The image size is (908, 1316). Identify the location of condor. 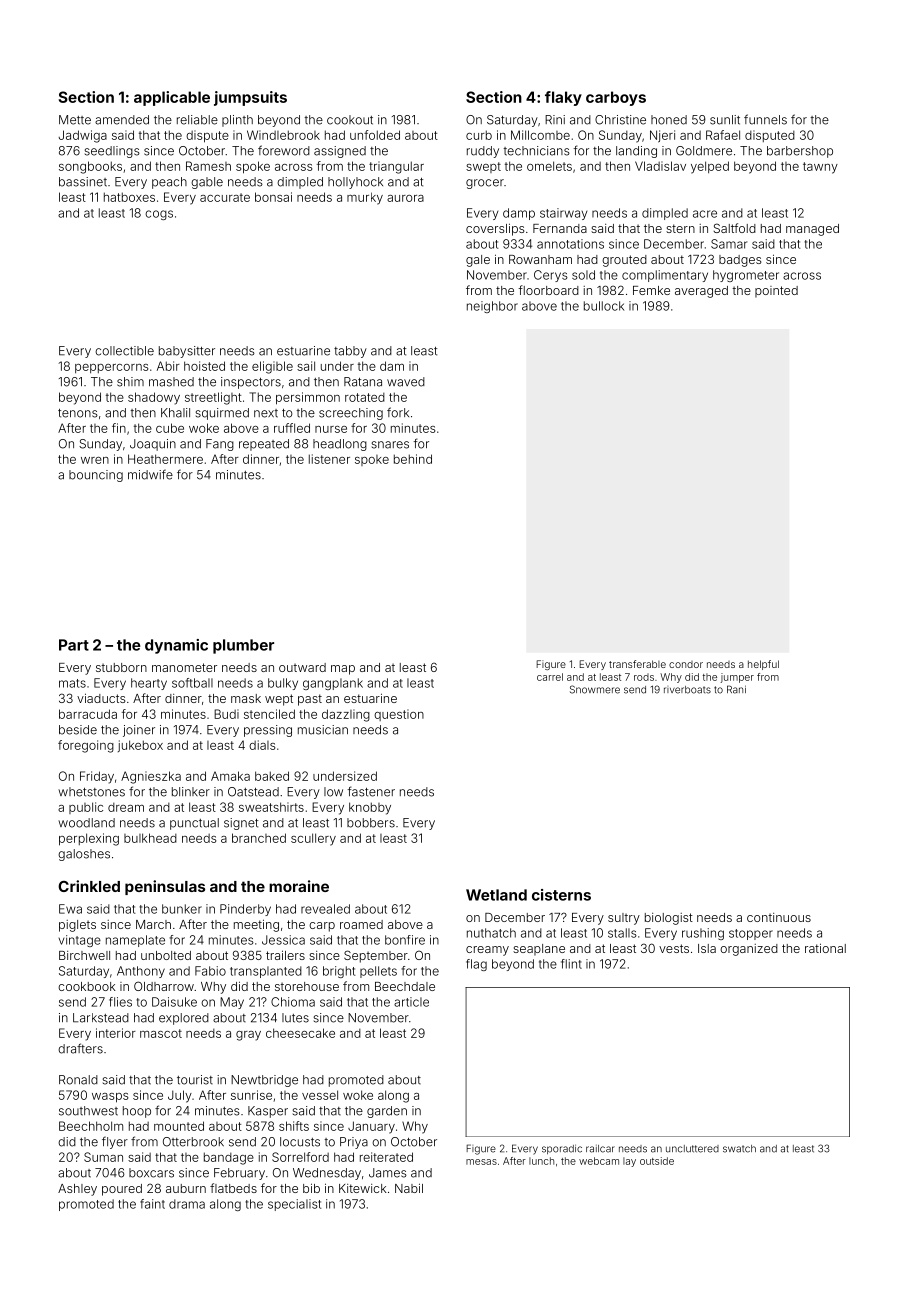
(686, 664).
